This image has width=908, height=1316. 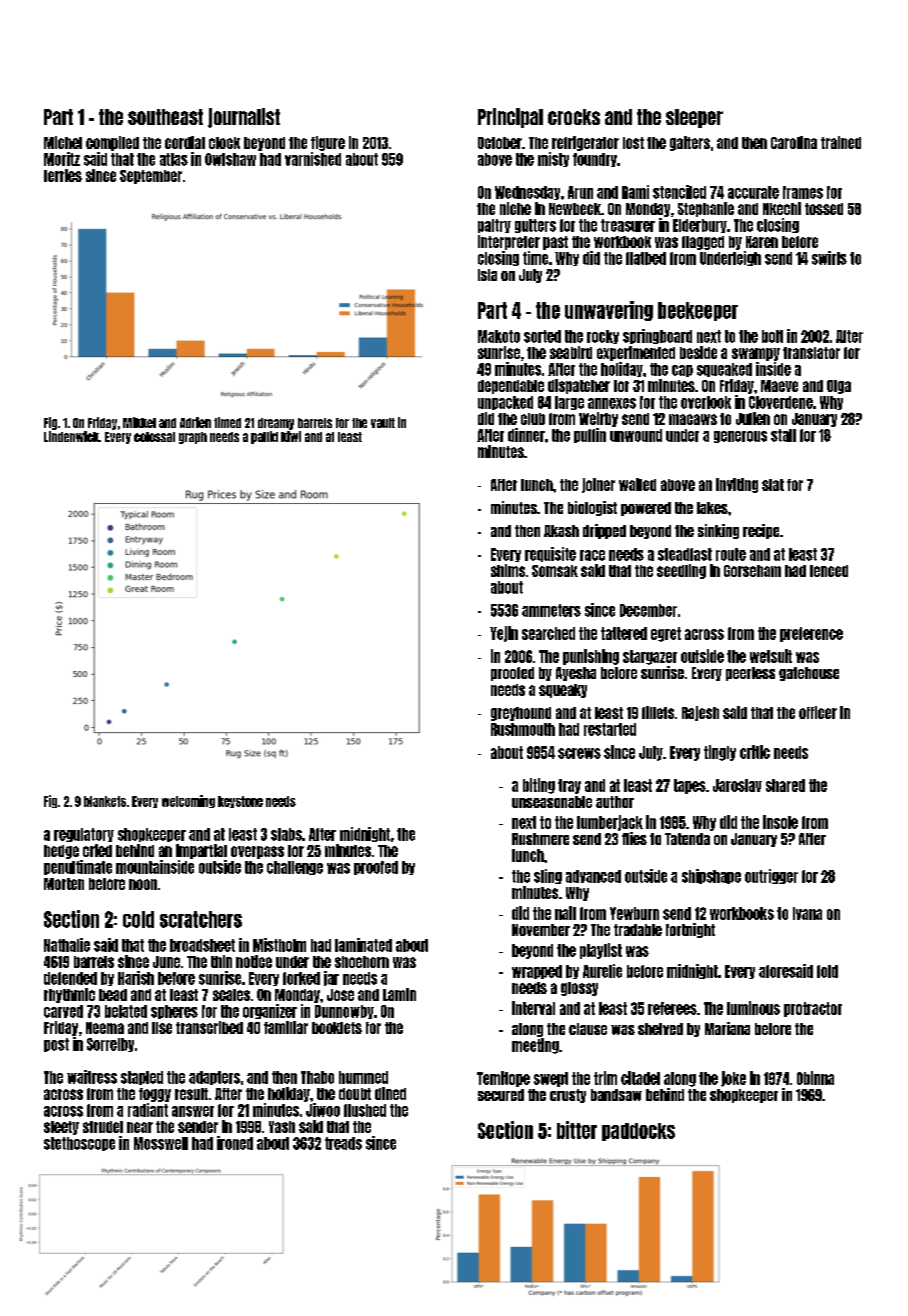 I want to click on colossal, so click(x=154, y=437).
